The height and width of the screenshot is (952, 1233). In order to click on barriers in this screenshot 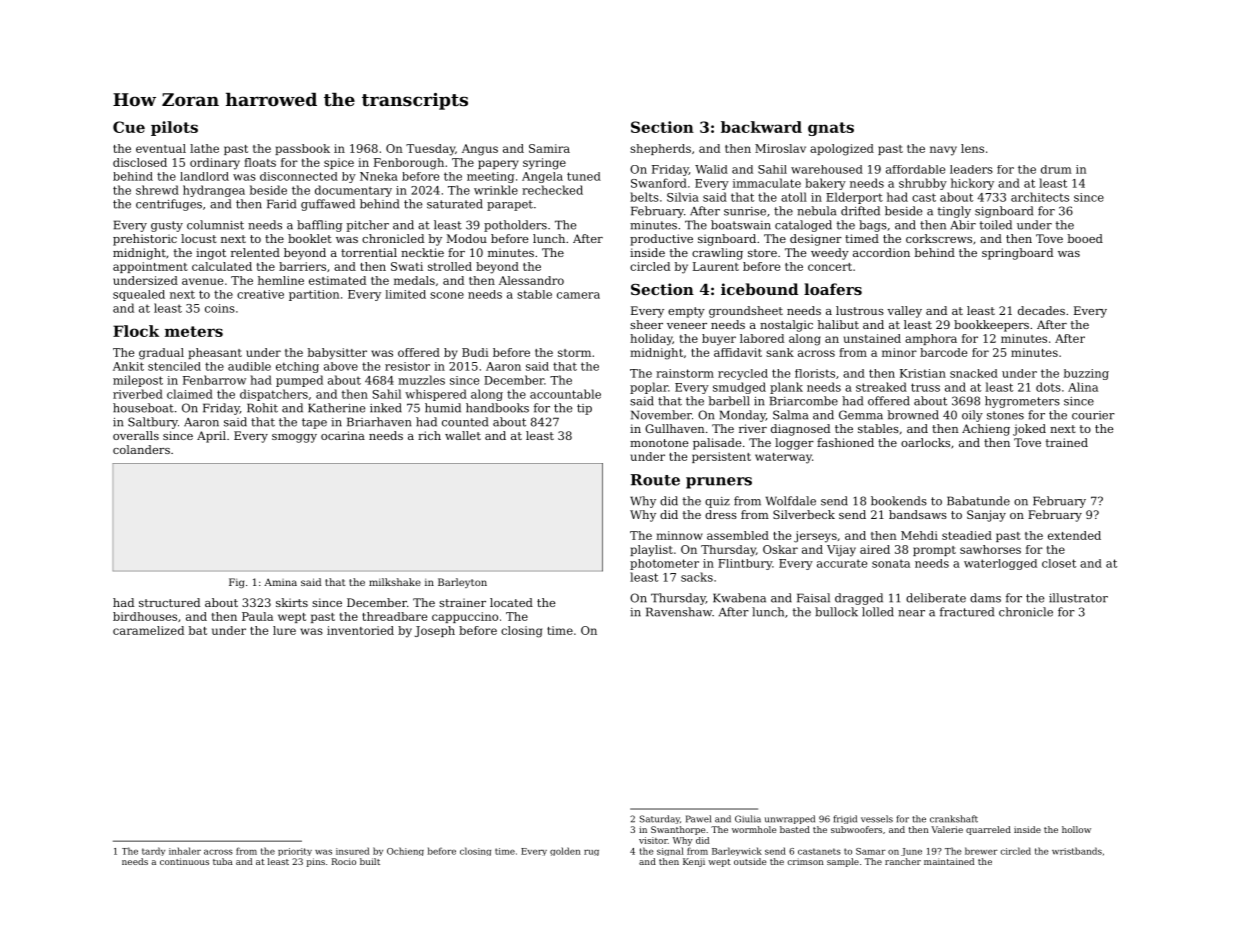, I will do `click(302, 266)`.
